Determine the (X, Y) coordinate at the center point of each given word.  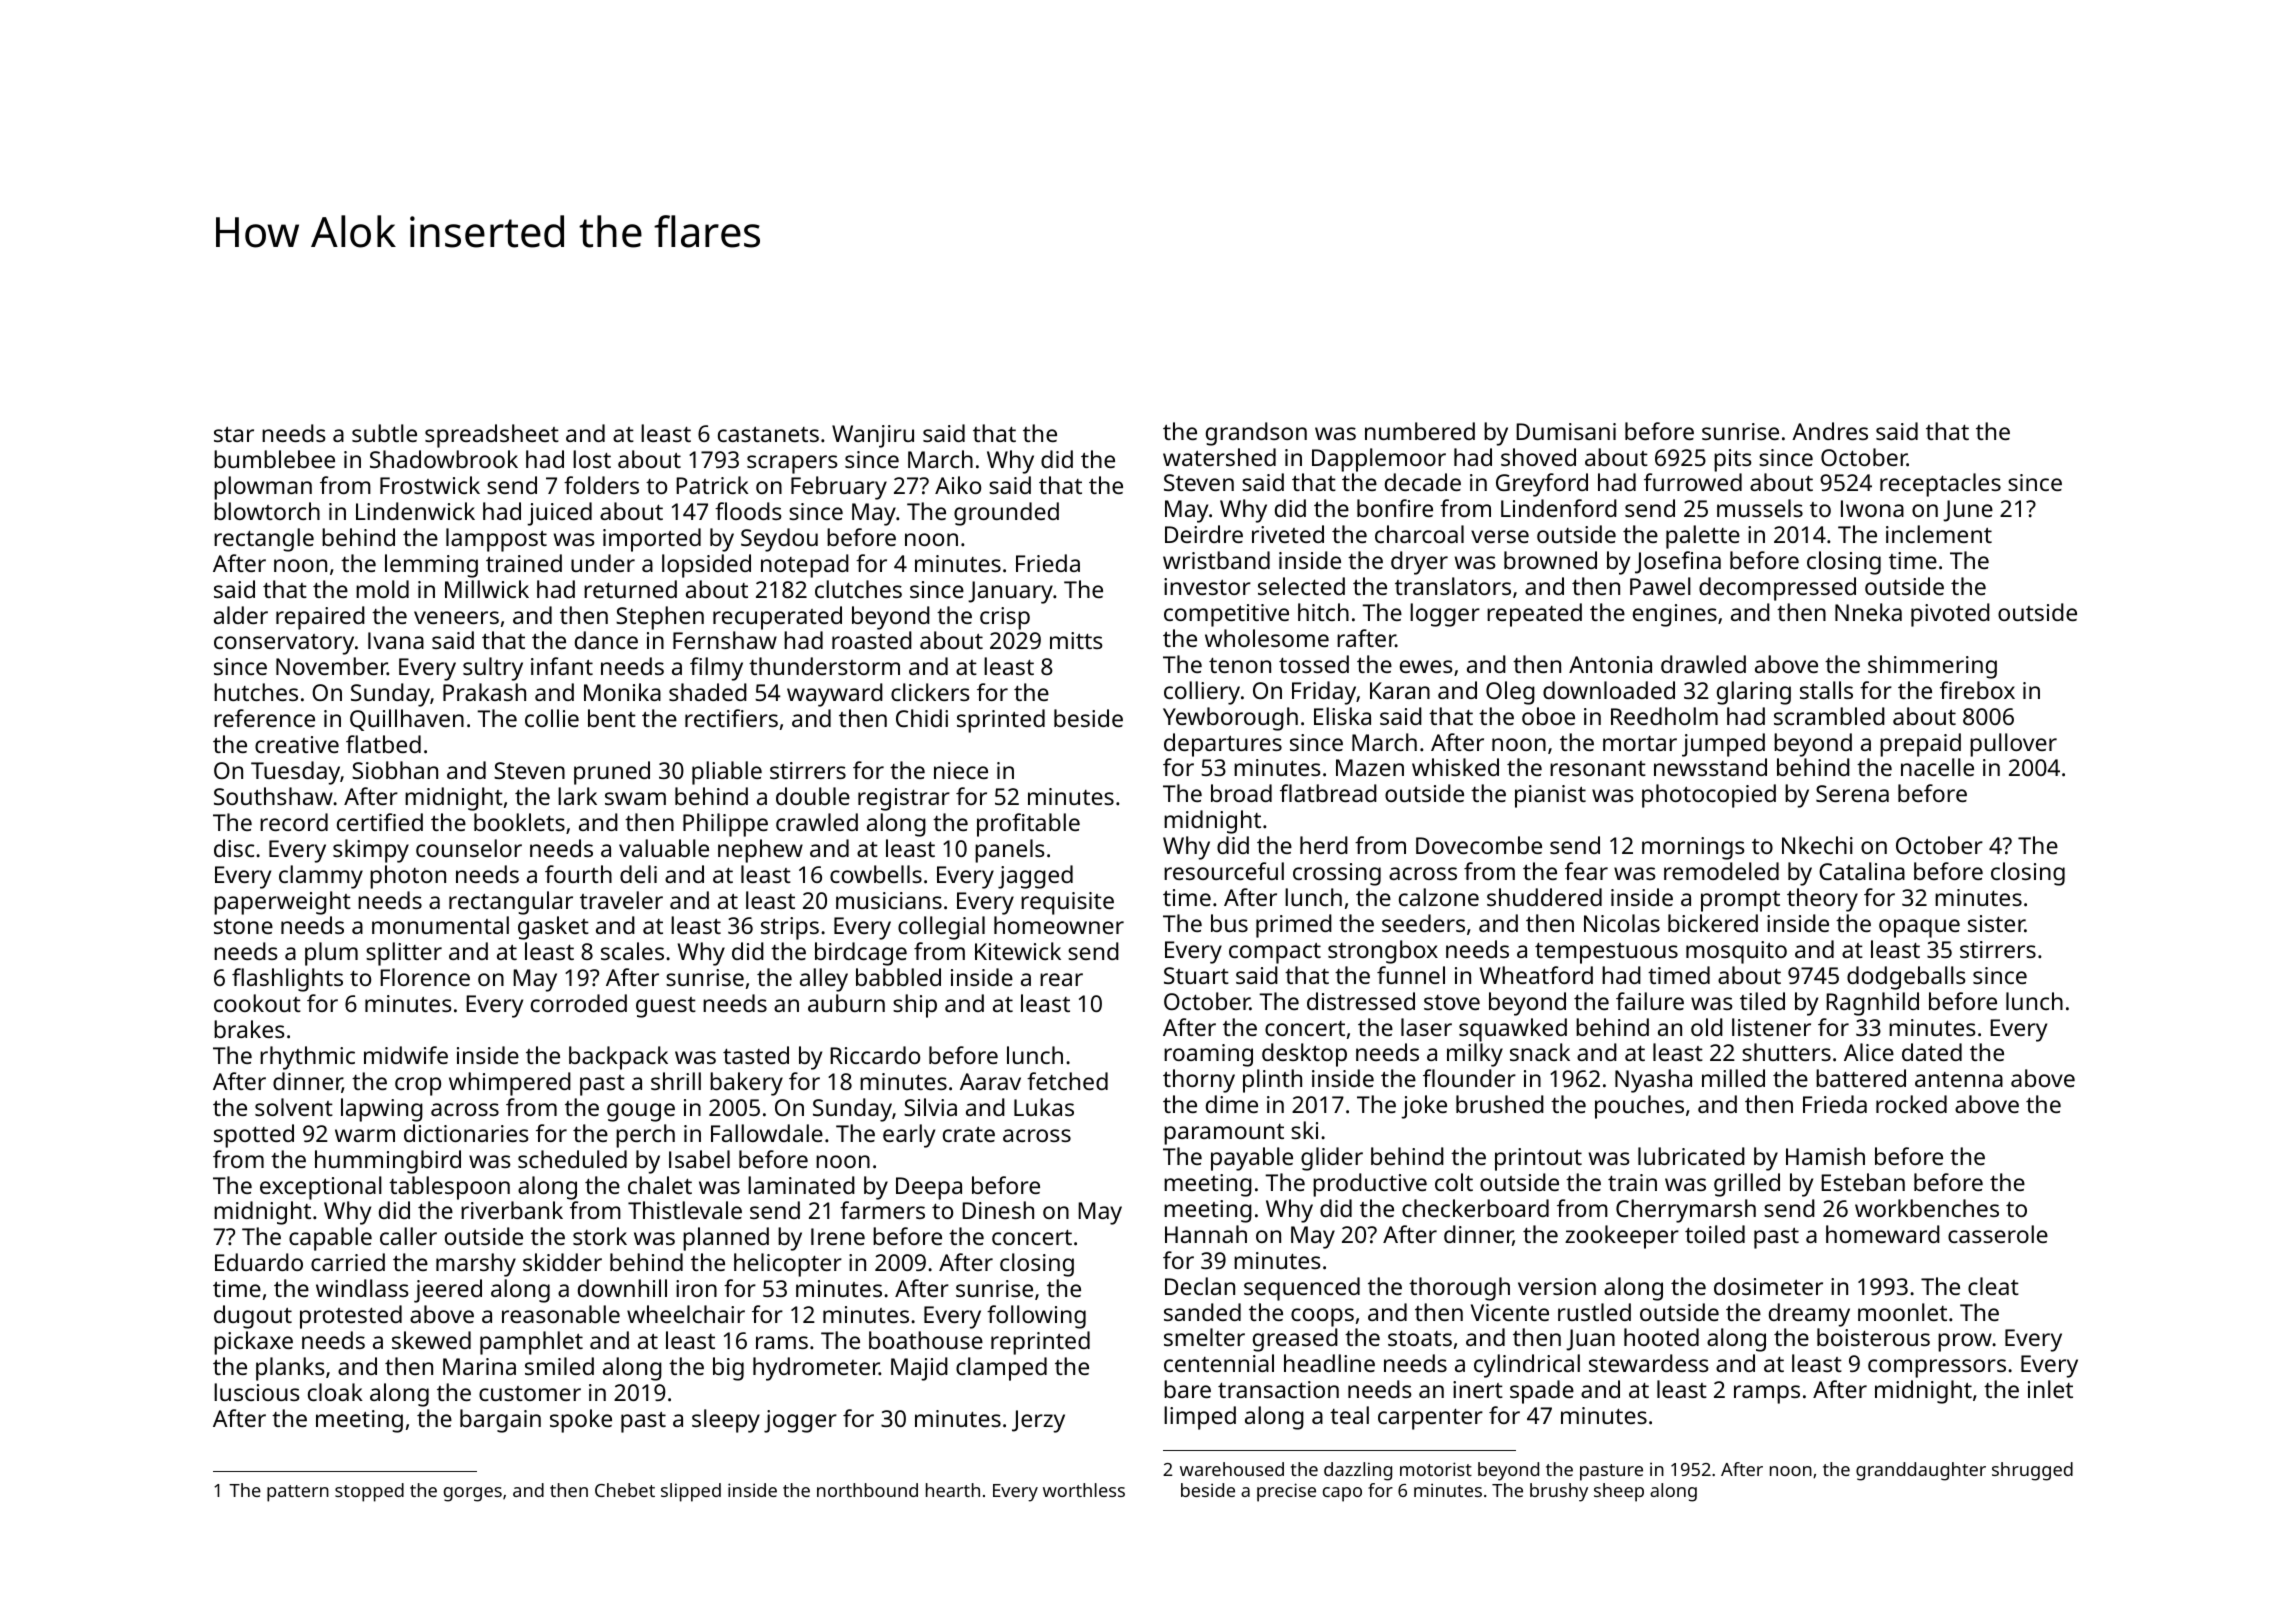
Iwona (1872, 508)
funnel (1411, 975)
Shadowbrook (444, 459)
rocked (1911, 1104)
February (839, 488)
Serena (1852, 793)
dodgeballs (1906, 978)
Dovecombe (1479, 845)
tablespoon (449, 1188)
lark (577, 796)
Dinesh (998, 1210)
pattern (298, 1493)
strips (790, 928)
